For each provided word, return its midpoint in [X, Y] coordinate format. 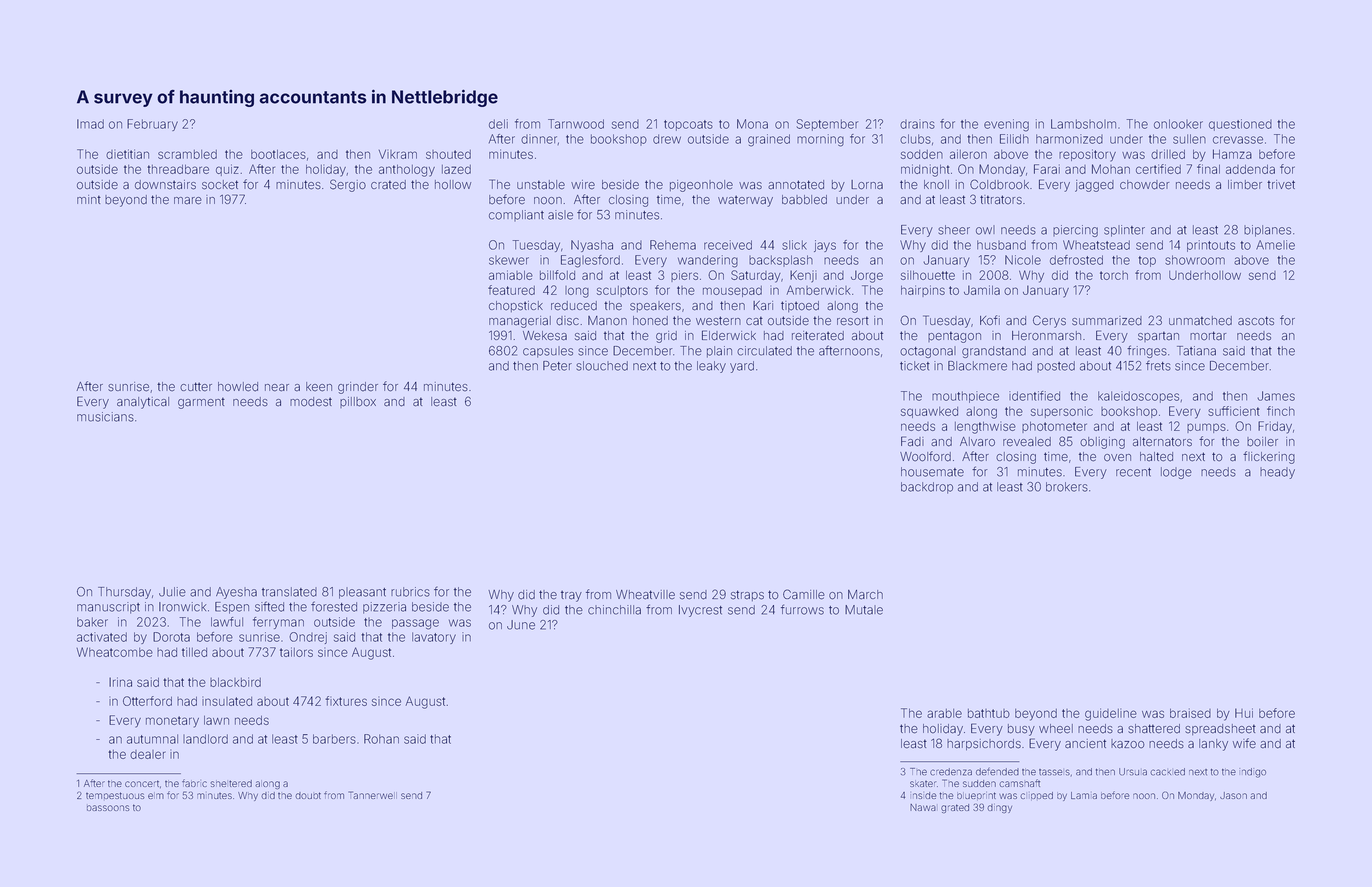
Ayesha [236, 593]
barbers [334, 739]
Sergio [348, 185]
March [865, 595]
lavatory [434, 638]
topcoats [688, 125]
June [521, 625]
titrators [1001, 200]
